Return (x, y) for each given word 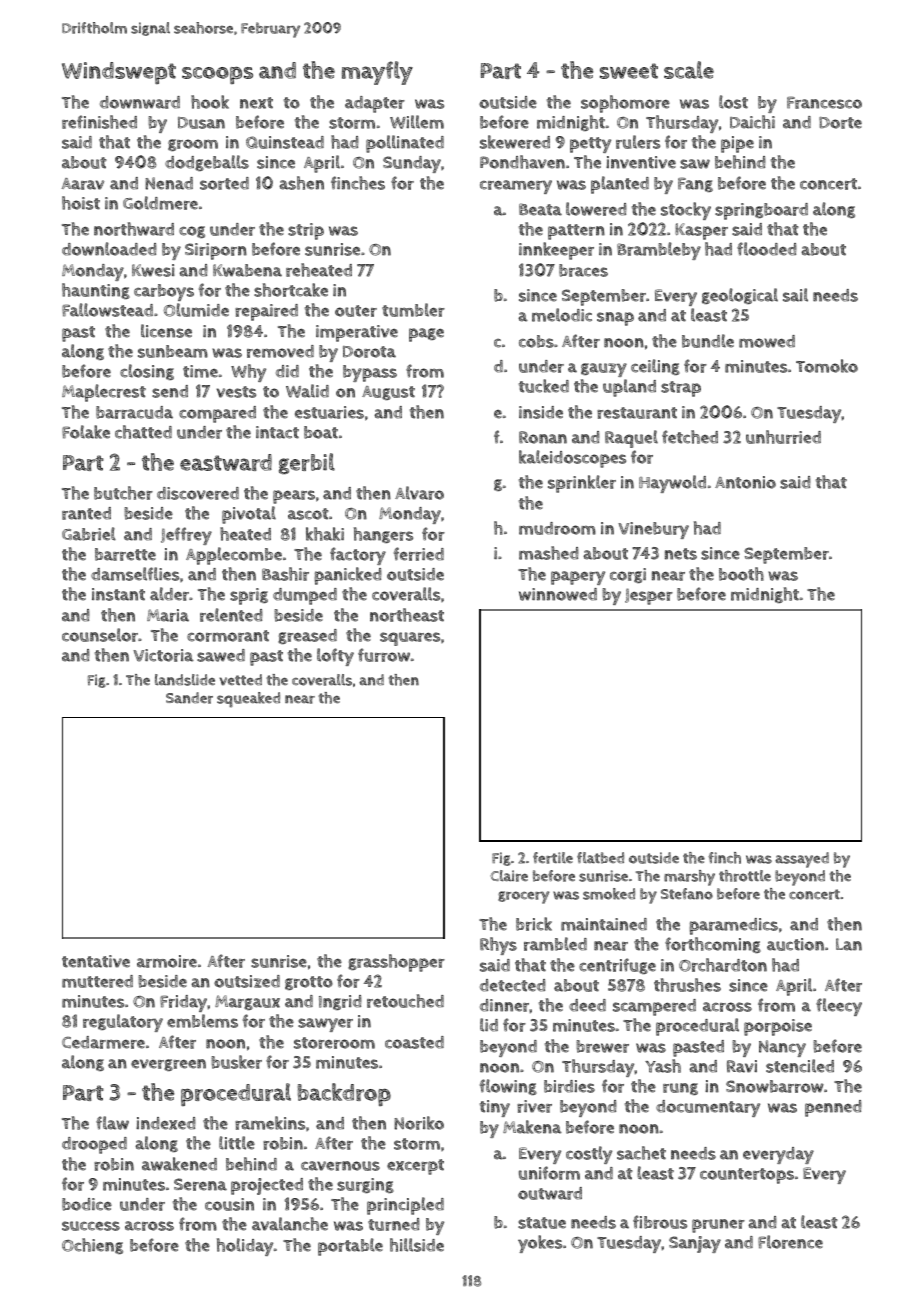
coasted (414, 1042)
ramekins (270, 1123)
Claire (509, 876)
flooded (767, 249)
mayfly (377, 73)
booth (741, 574)
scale (689, 70)
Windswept (119, 73)
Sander (189, 698)
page (426, 335)
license (166, 331)
